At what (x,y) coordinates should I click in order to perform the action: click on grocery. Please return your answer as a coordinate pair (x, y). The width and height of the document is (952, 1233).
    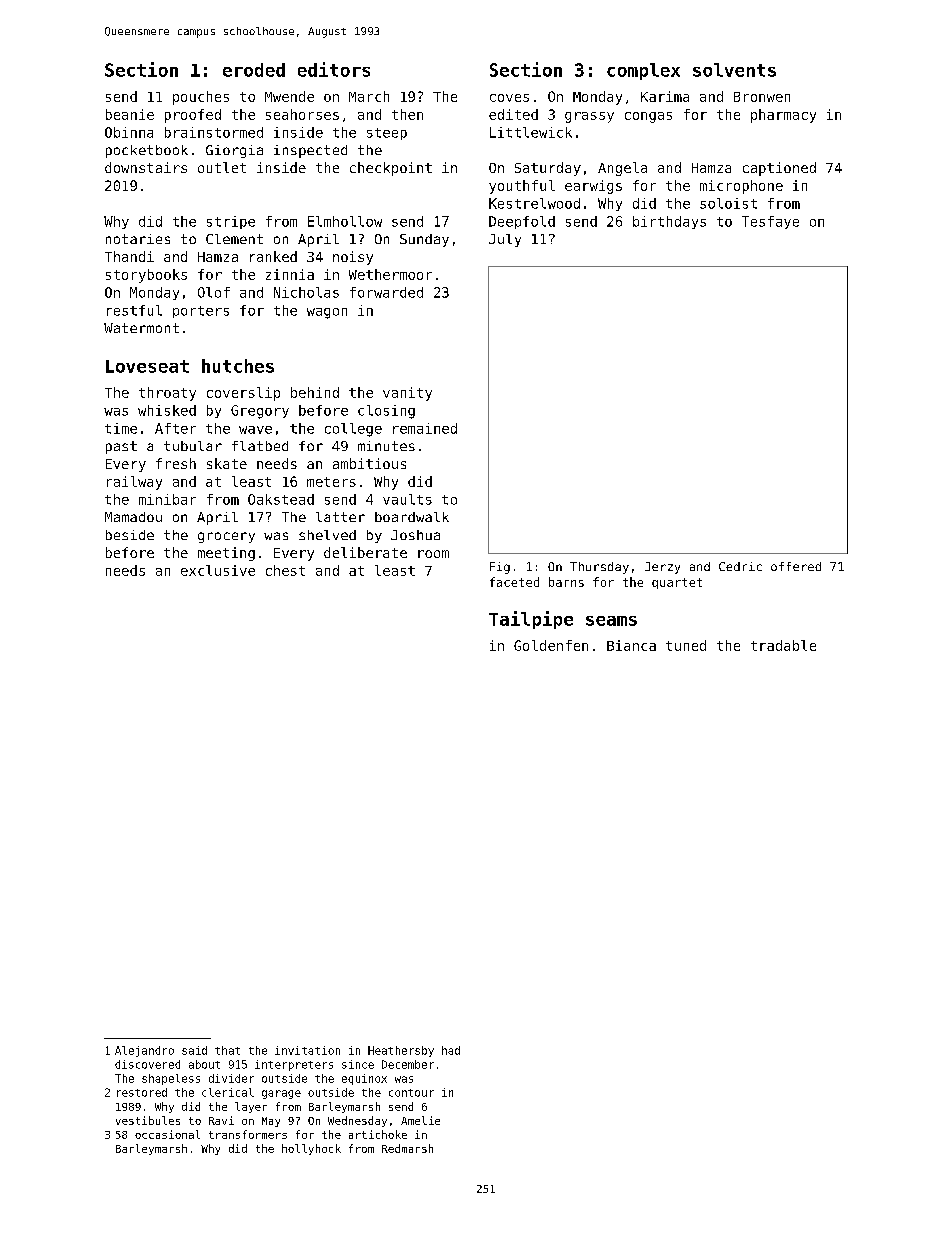
    Looking at the image, I should click on (226, 537).
